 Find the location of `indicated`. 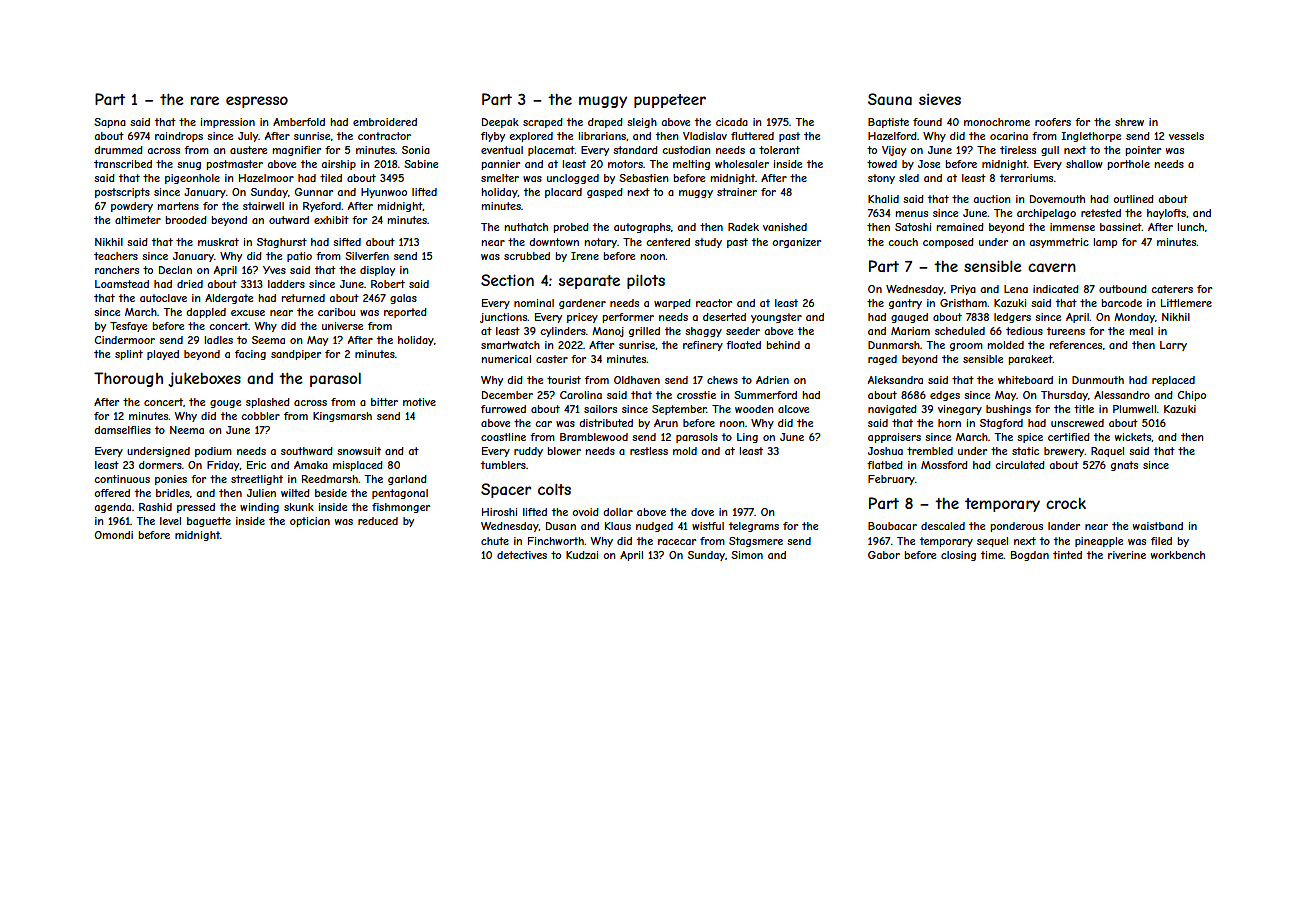

indicated is located at coordinates (1056, 289).
